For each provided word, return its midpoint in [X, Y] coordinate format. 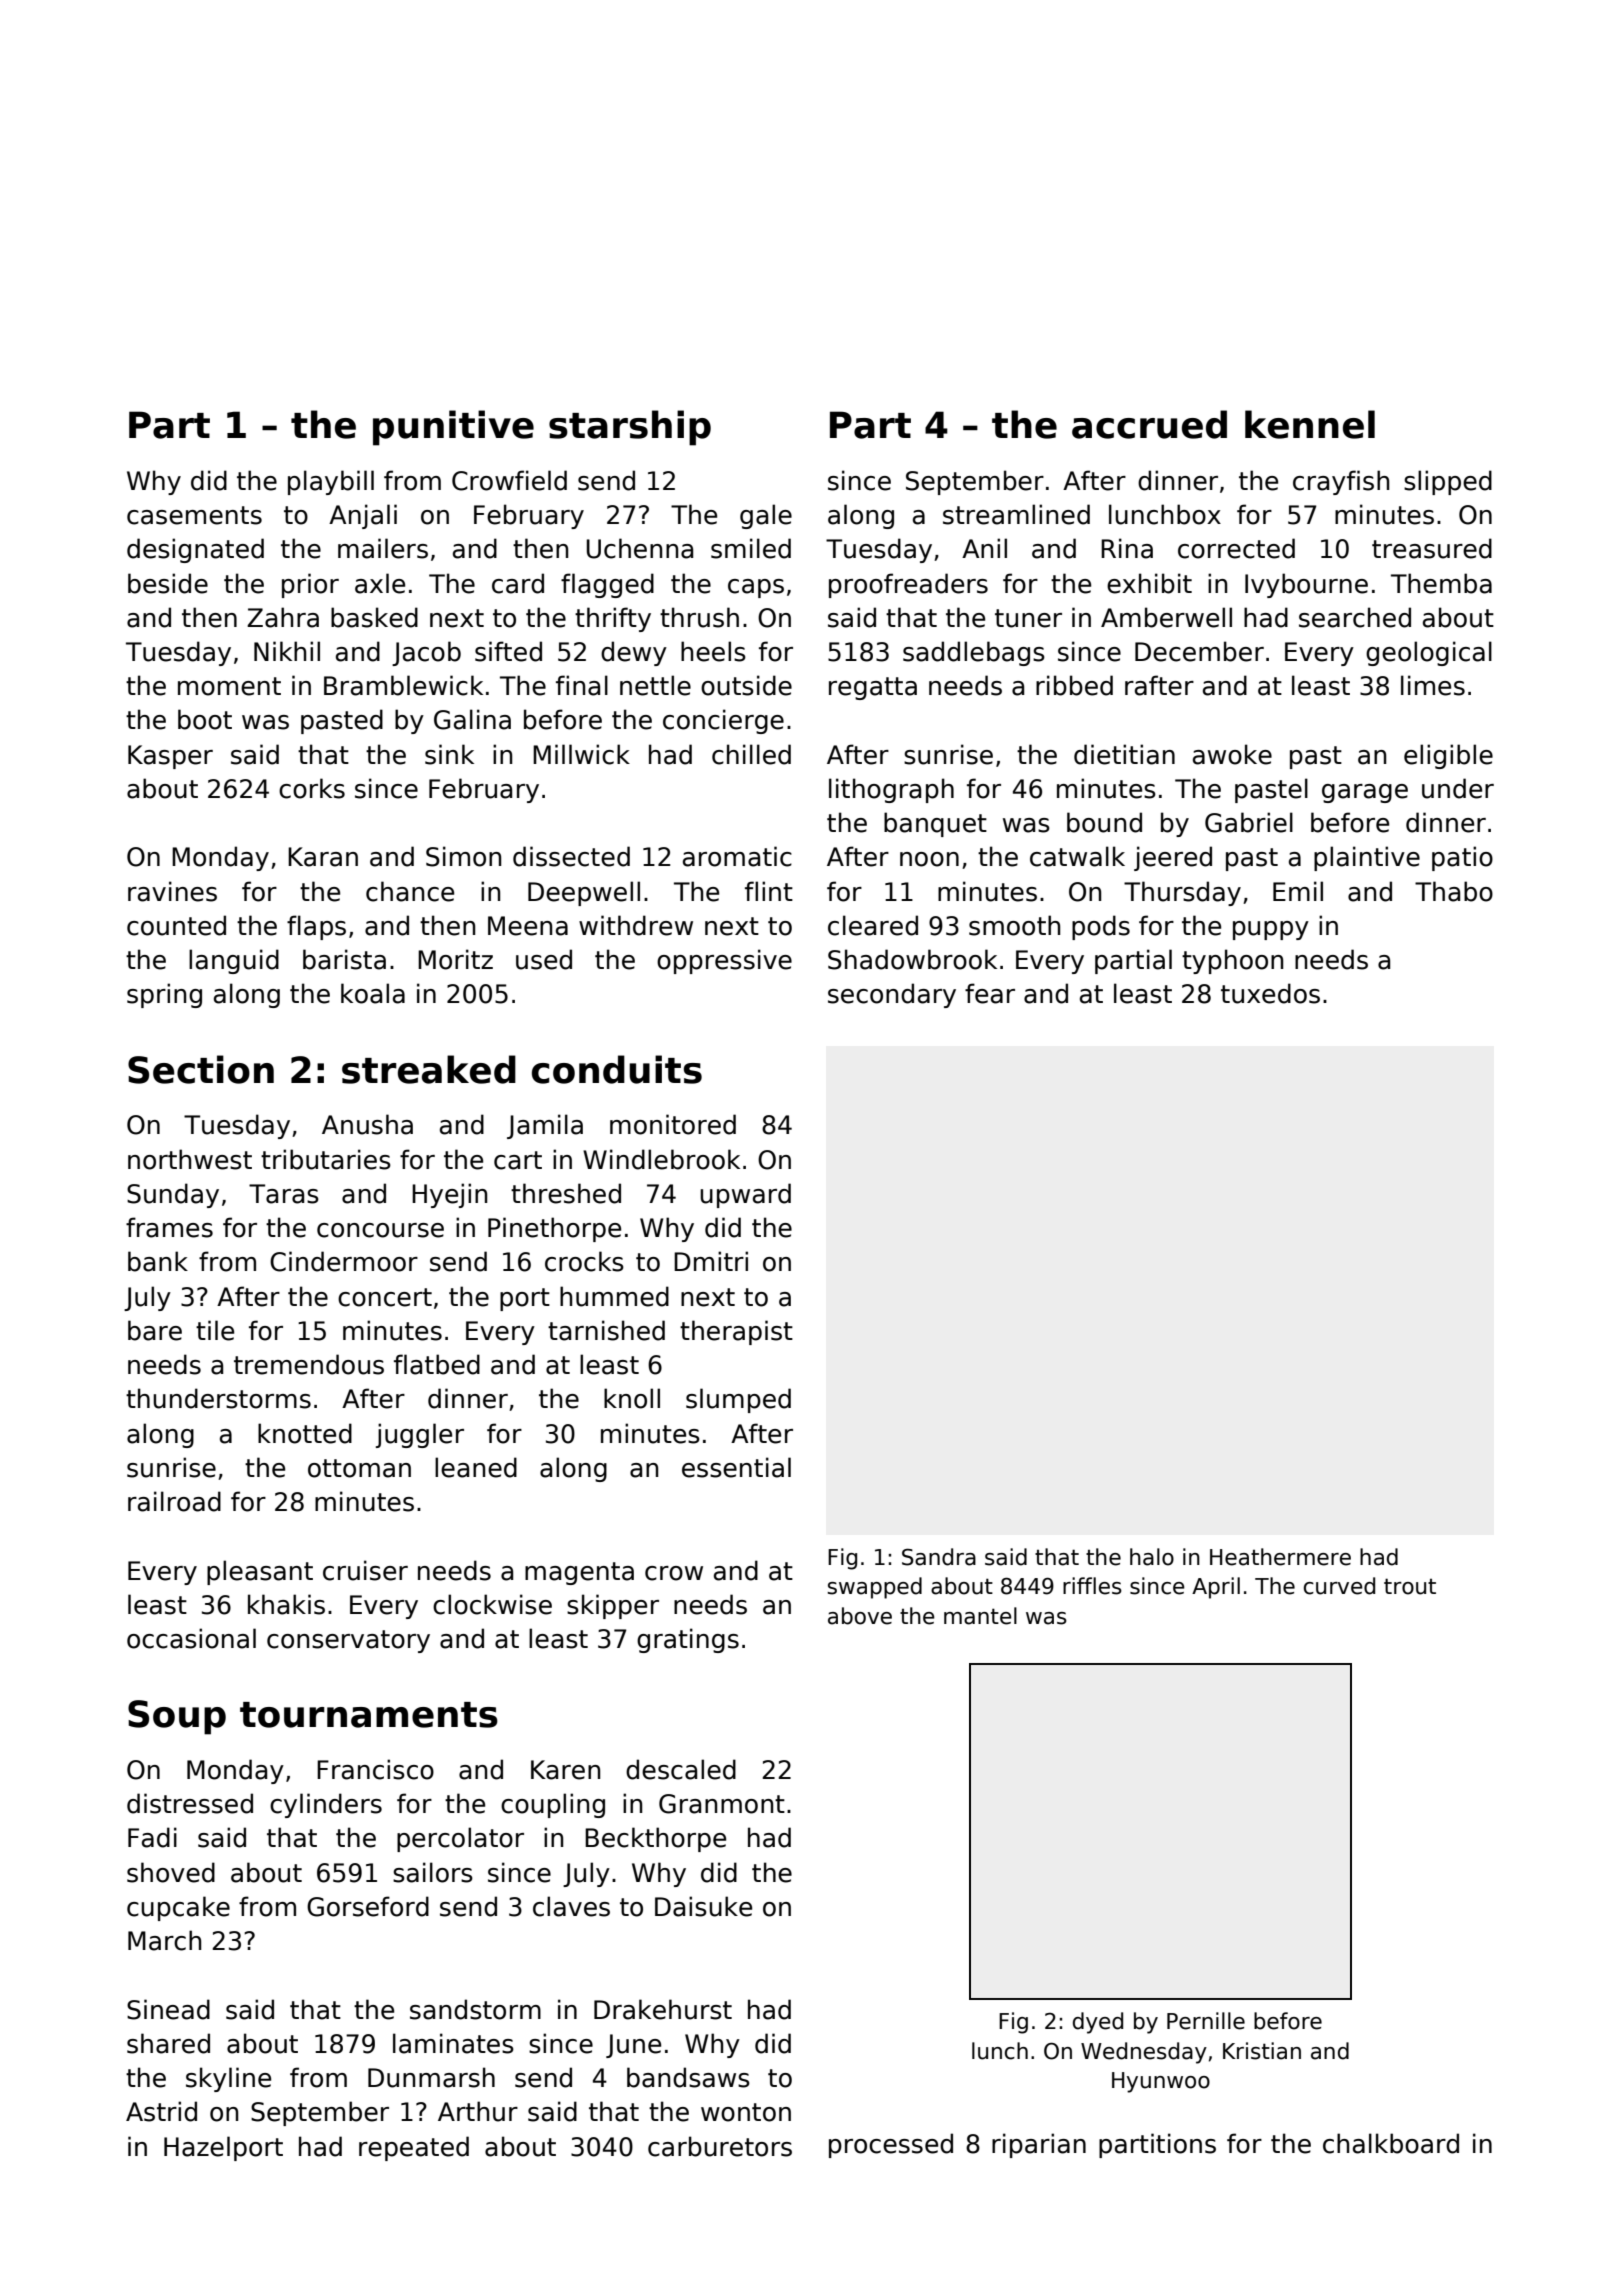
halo [1152, 1557]
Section [201, 1069]
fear [990, 993]
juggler [420, 1435]
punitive [453, 428]
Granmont [722, 1804]
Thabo [1454, 891]
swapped [874, 1588]
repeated [414, 2148]
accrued [1149, 424]
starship [630, 428]
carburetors [720, 2146]
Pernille [1206, 2021]
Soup [177, 1717]
